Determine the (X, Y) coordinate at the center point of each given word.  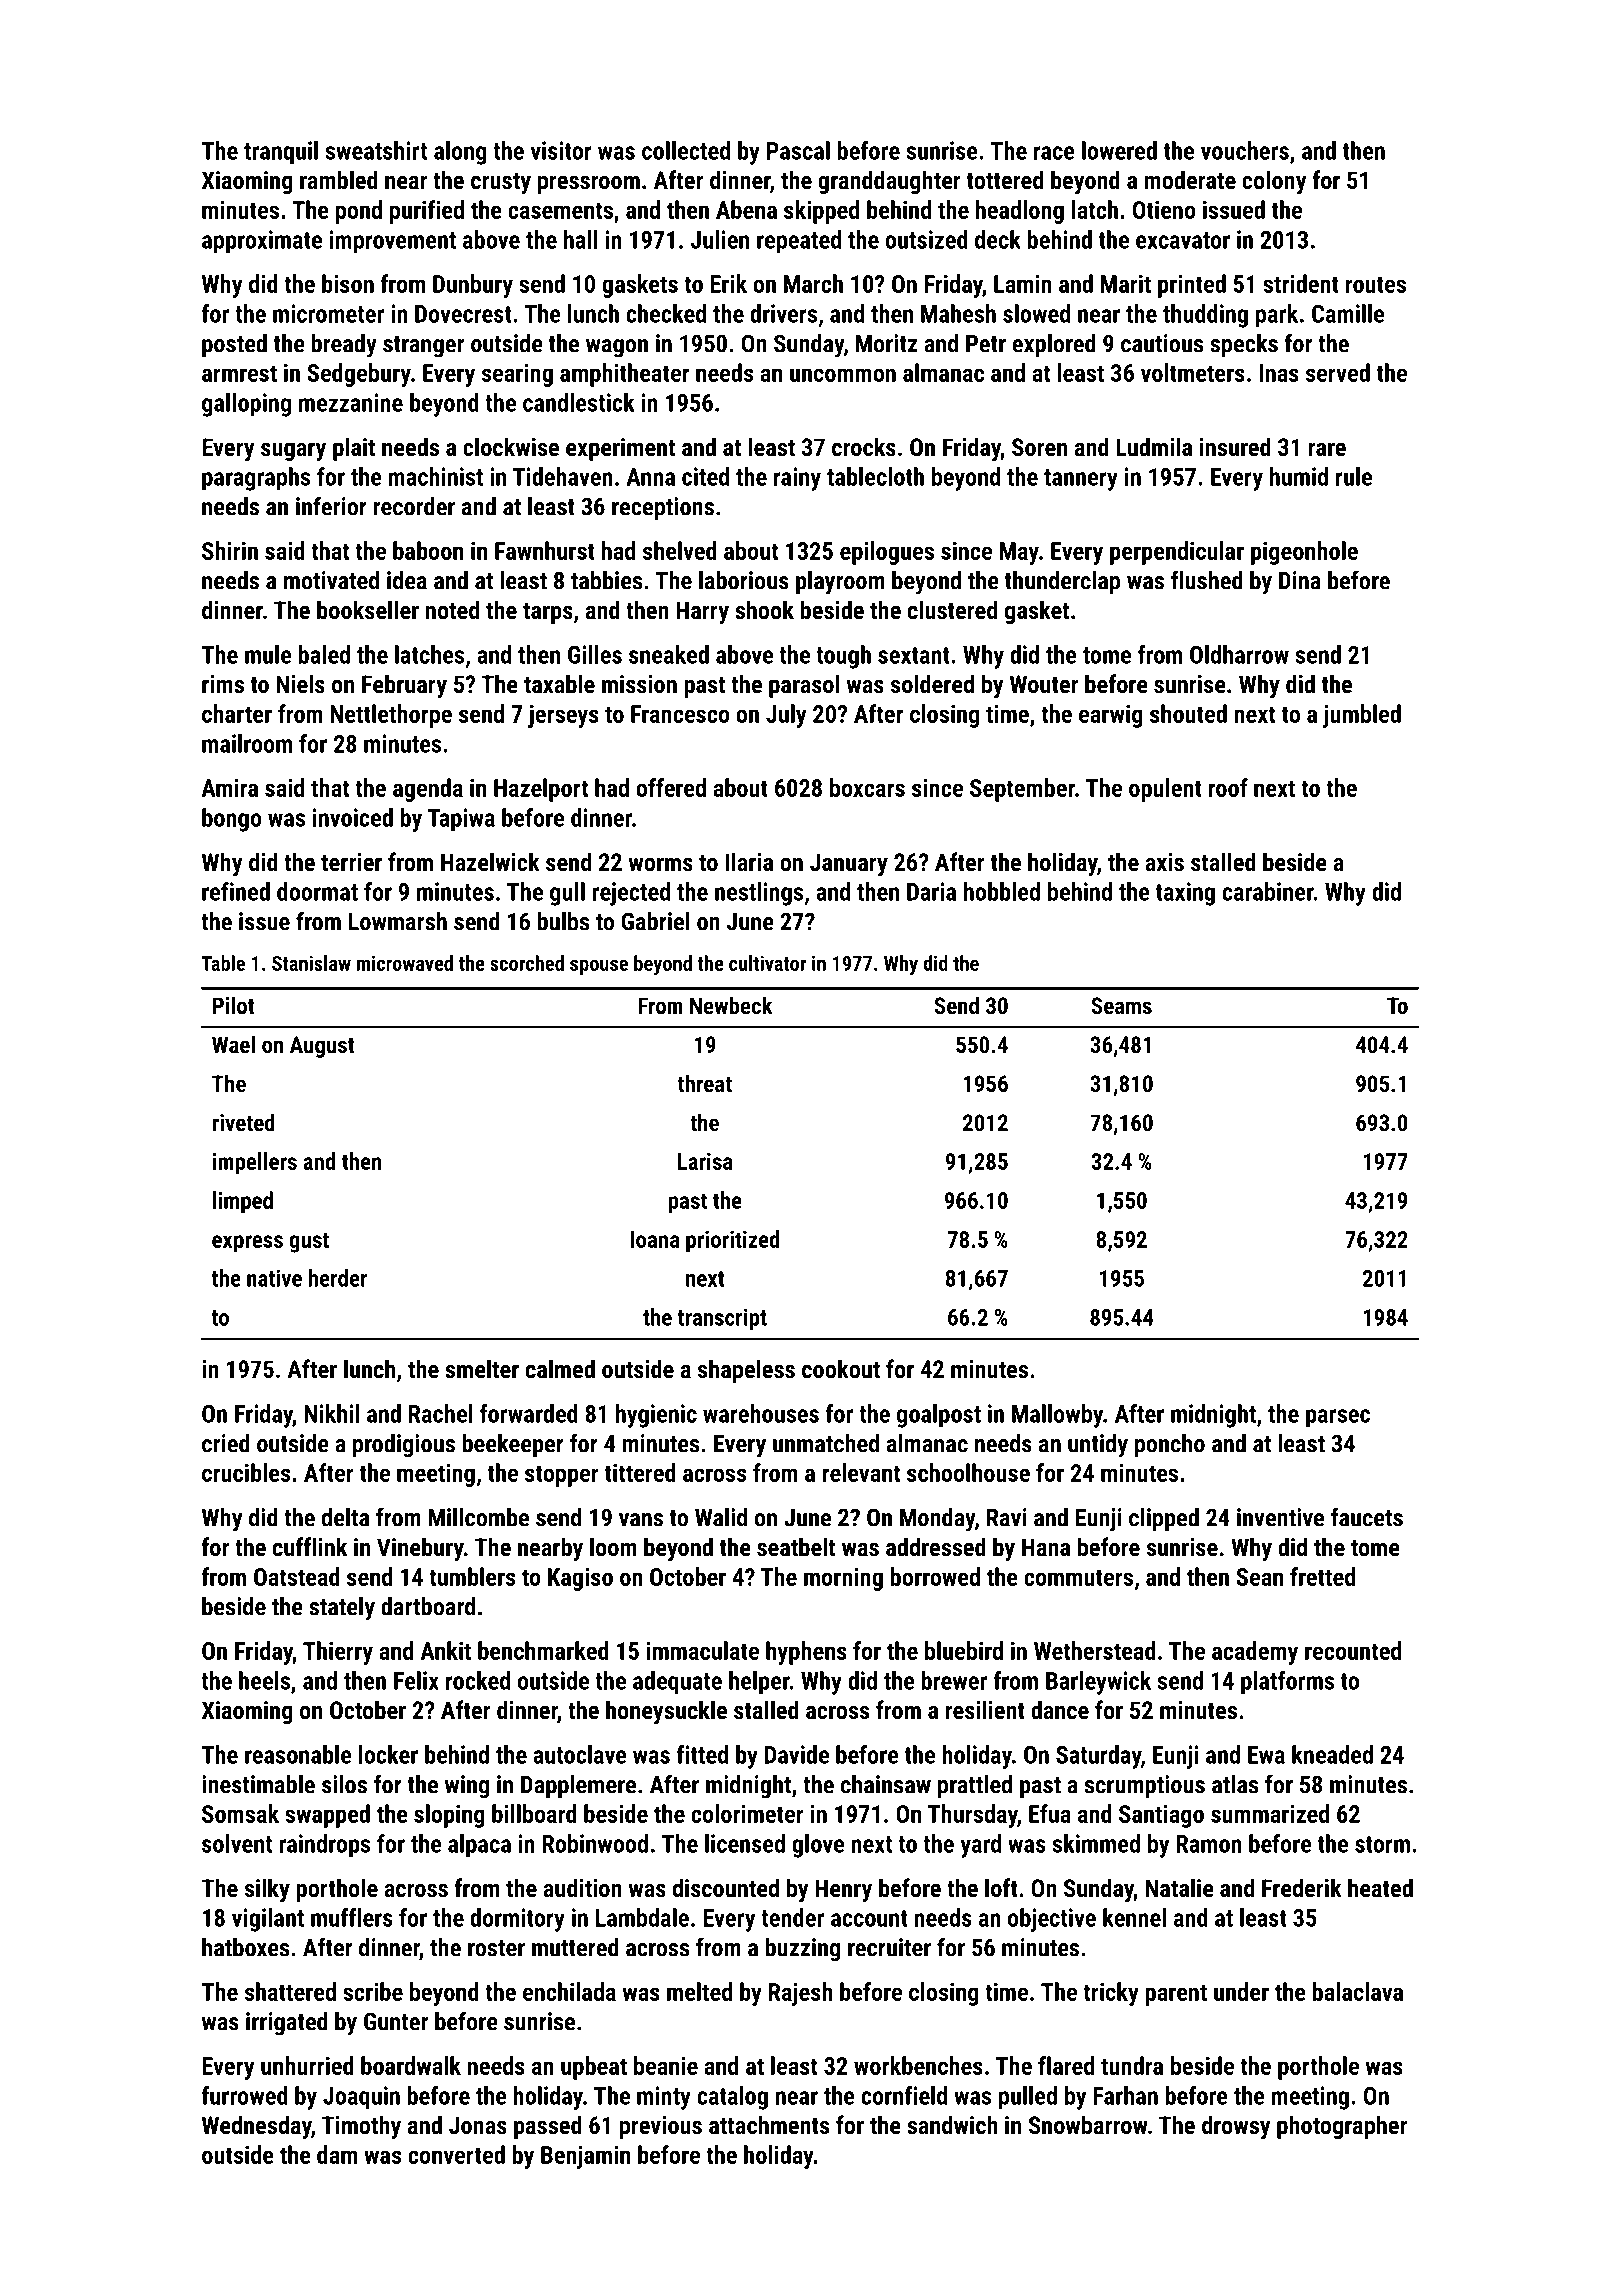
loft (1001, 1887)
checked (666, 313)
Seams (1121, 1005)
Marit (1126, 283)
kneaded (1332, 1754)
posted (234, 345)
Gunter (396, 2021)
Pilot (234, 1005)
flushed (1207, 580)
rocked (478, 1680)
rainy (797, 479)
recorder (414, 506)
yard (980, 1846)
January (849, 864)
